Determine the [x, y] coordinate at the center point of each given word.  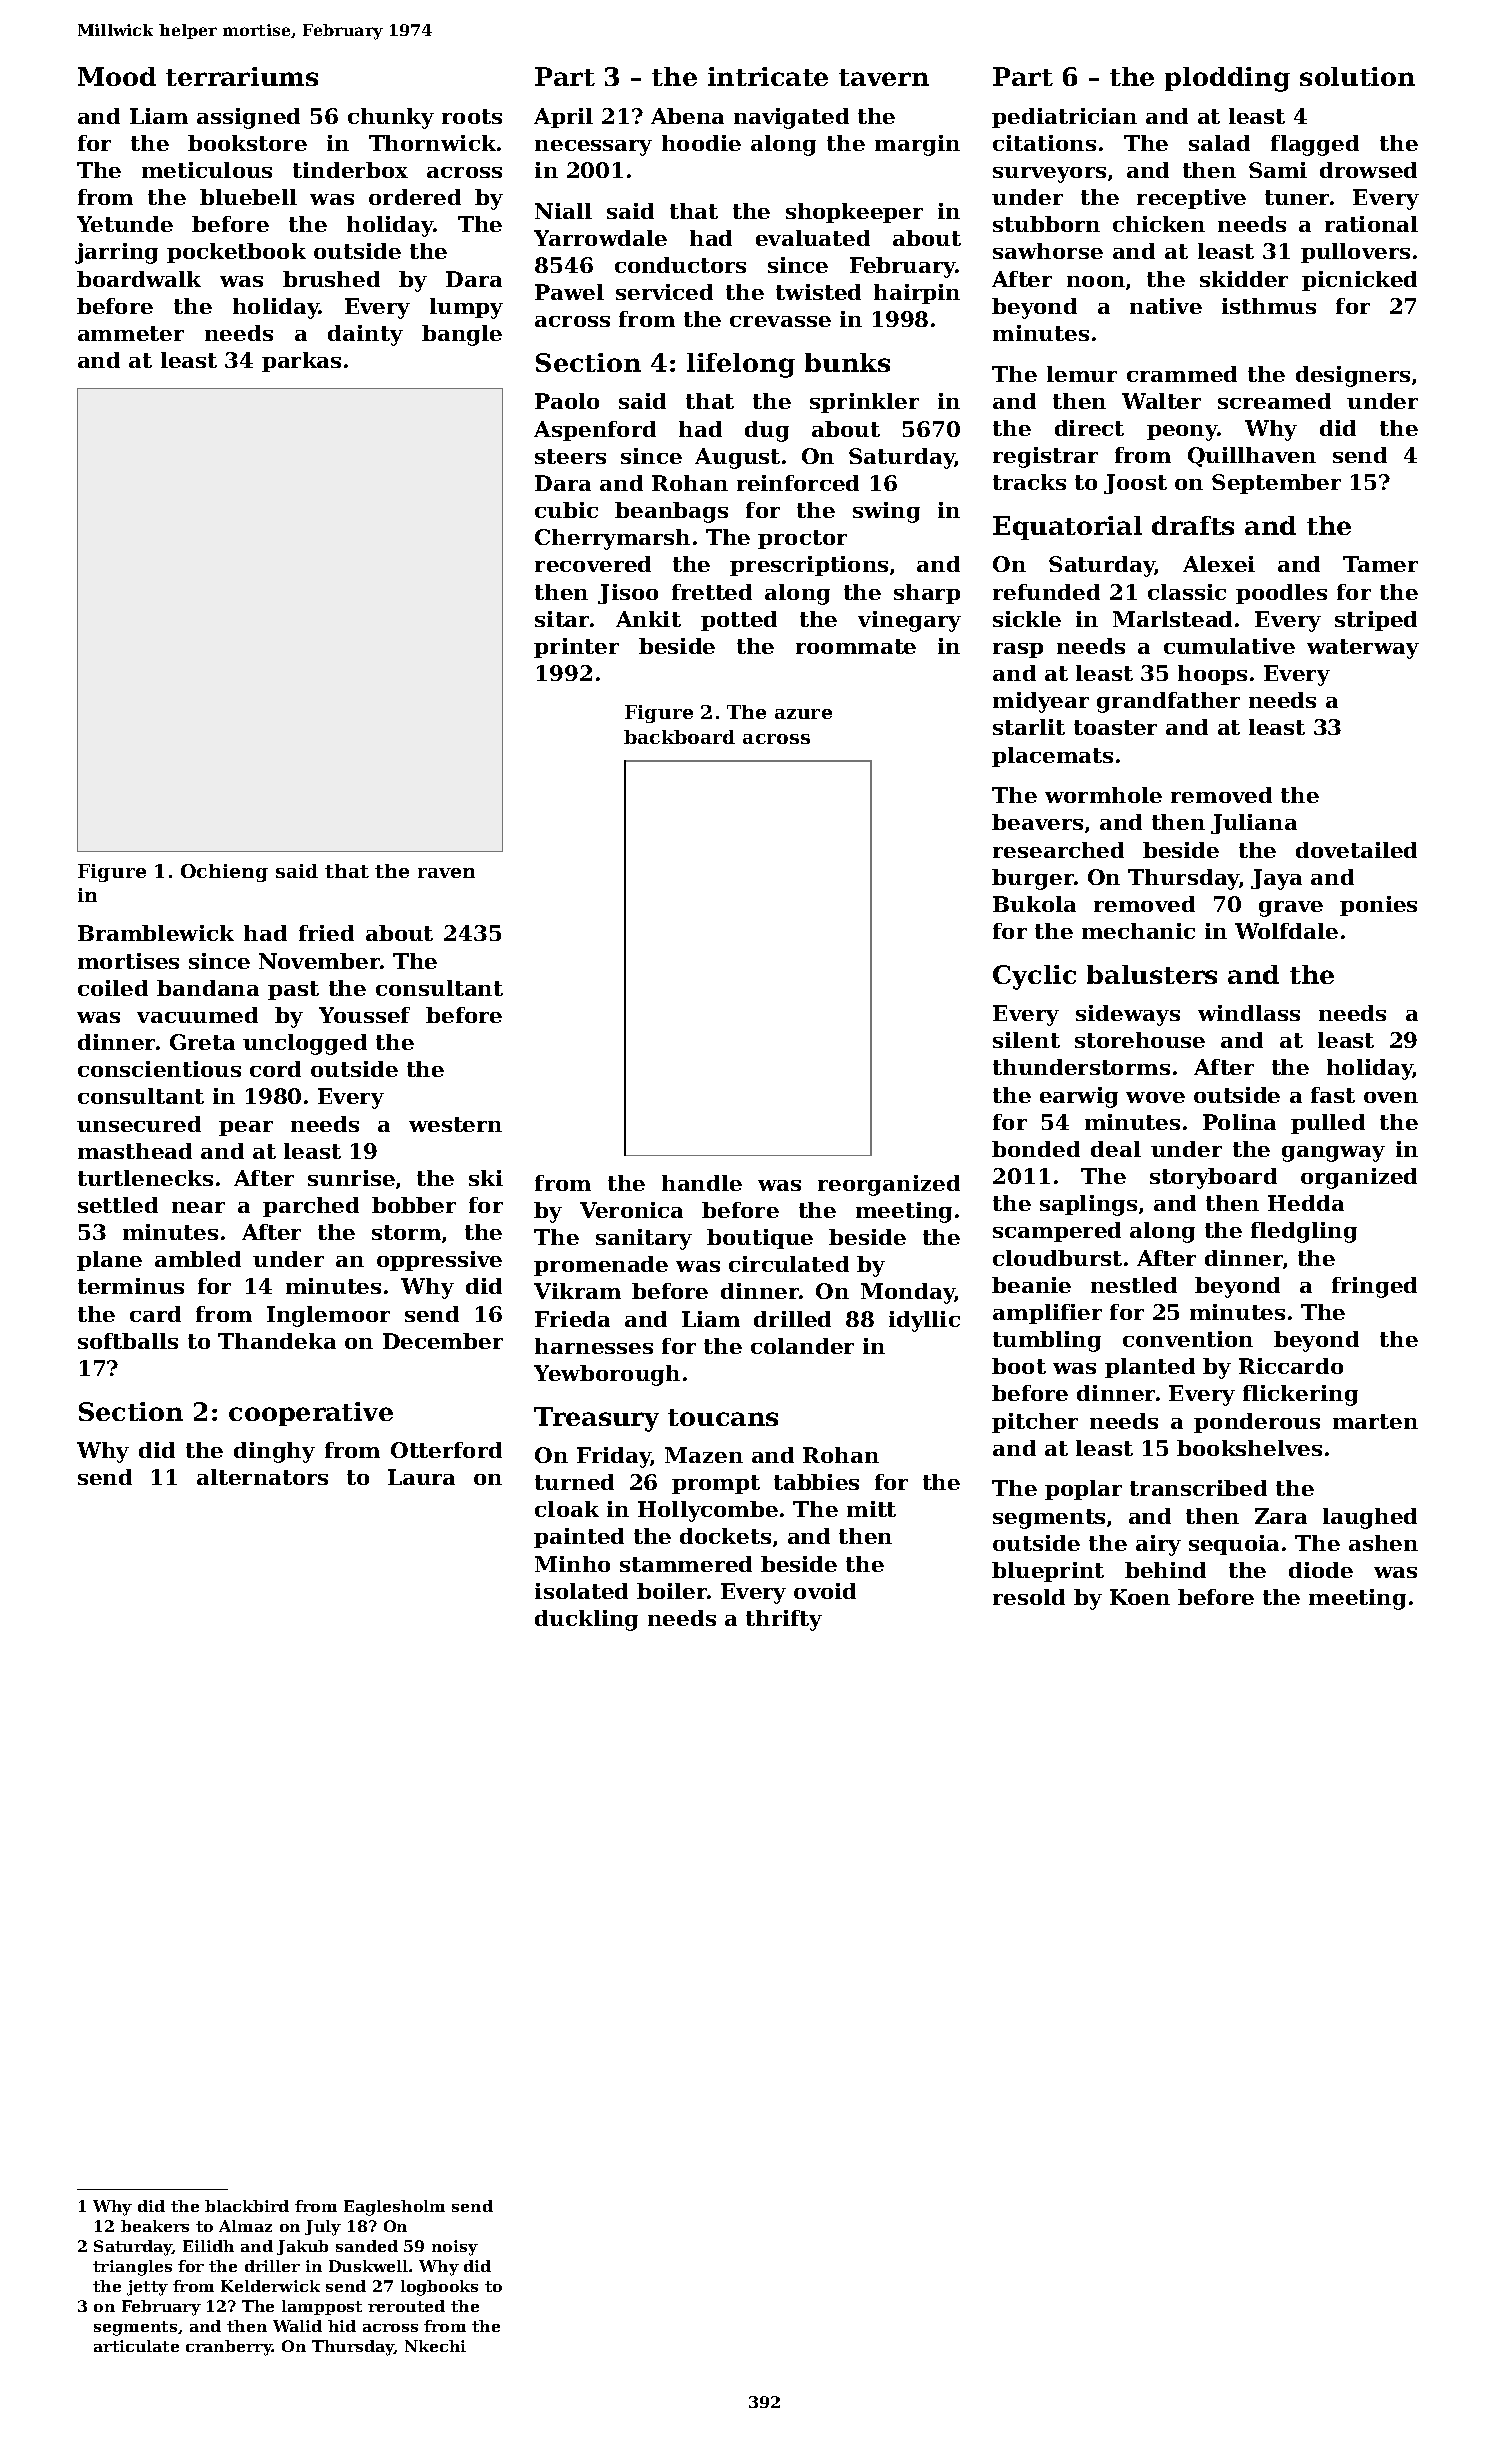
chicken [1159, 224]
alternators [262, 1477]
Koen [1140, 1597]
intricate [768, 76]
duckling [586, 1620]
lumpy [466, 308]
